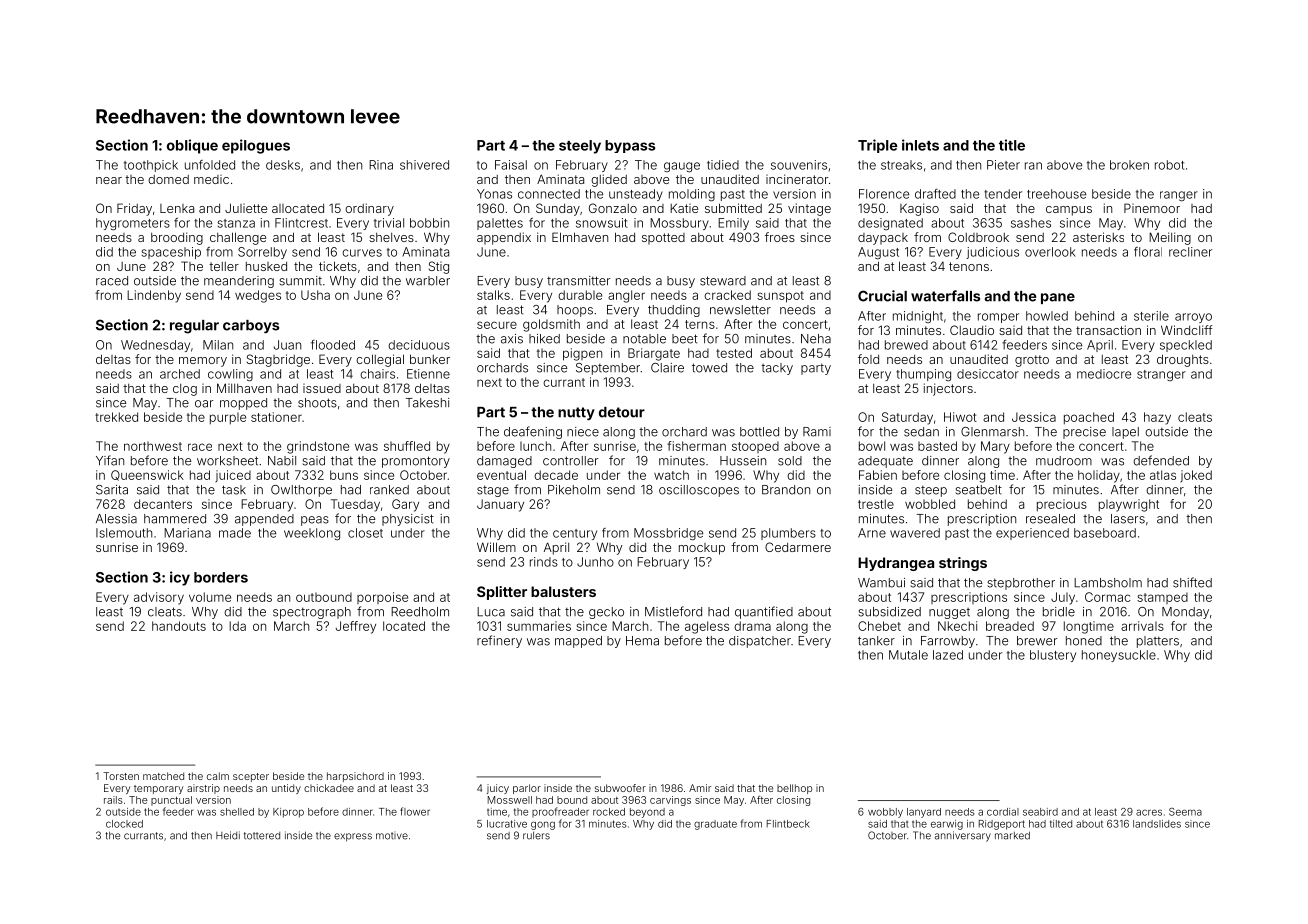 This document has width=1308, height=924. What do you see at coordinates (116, 417) in the document?
I see `trekked` at bounding box center [116, 417].
